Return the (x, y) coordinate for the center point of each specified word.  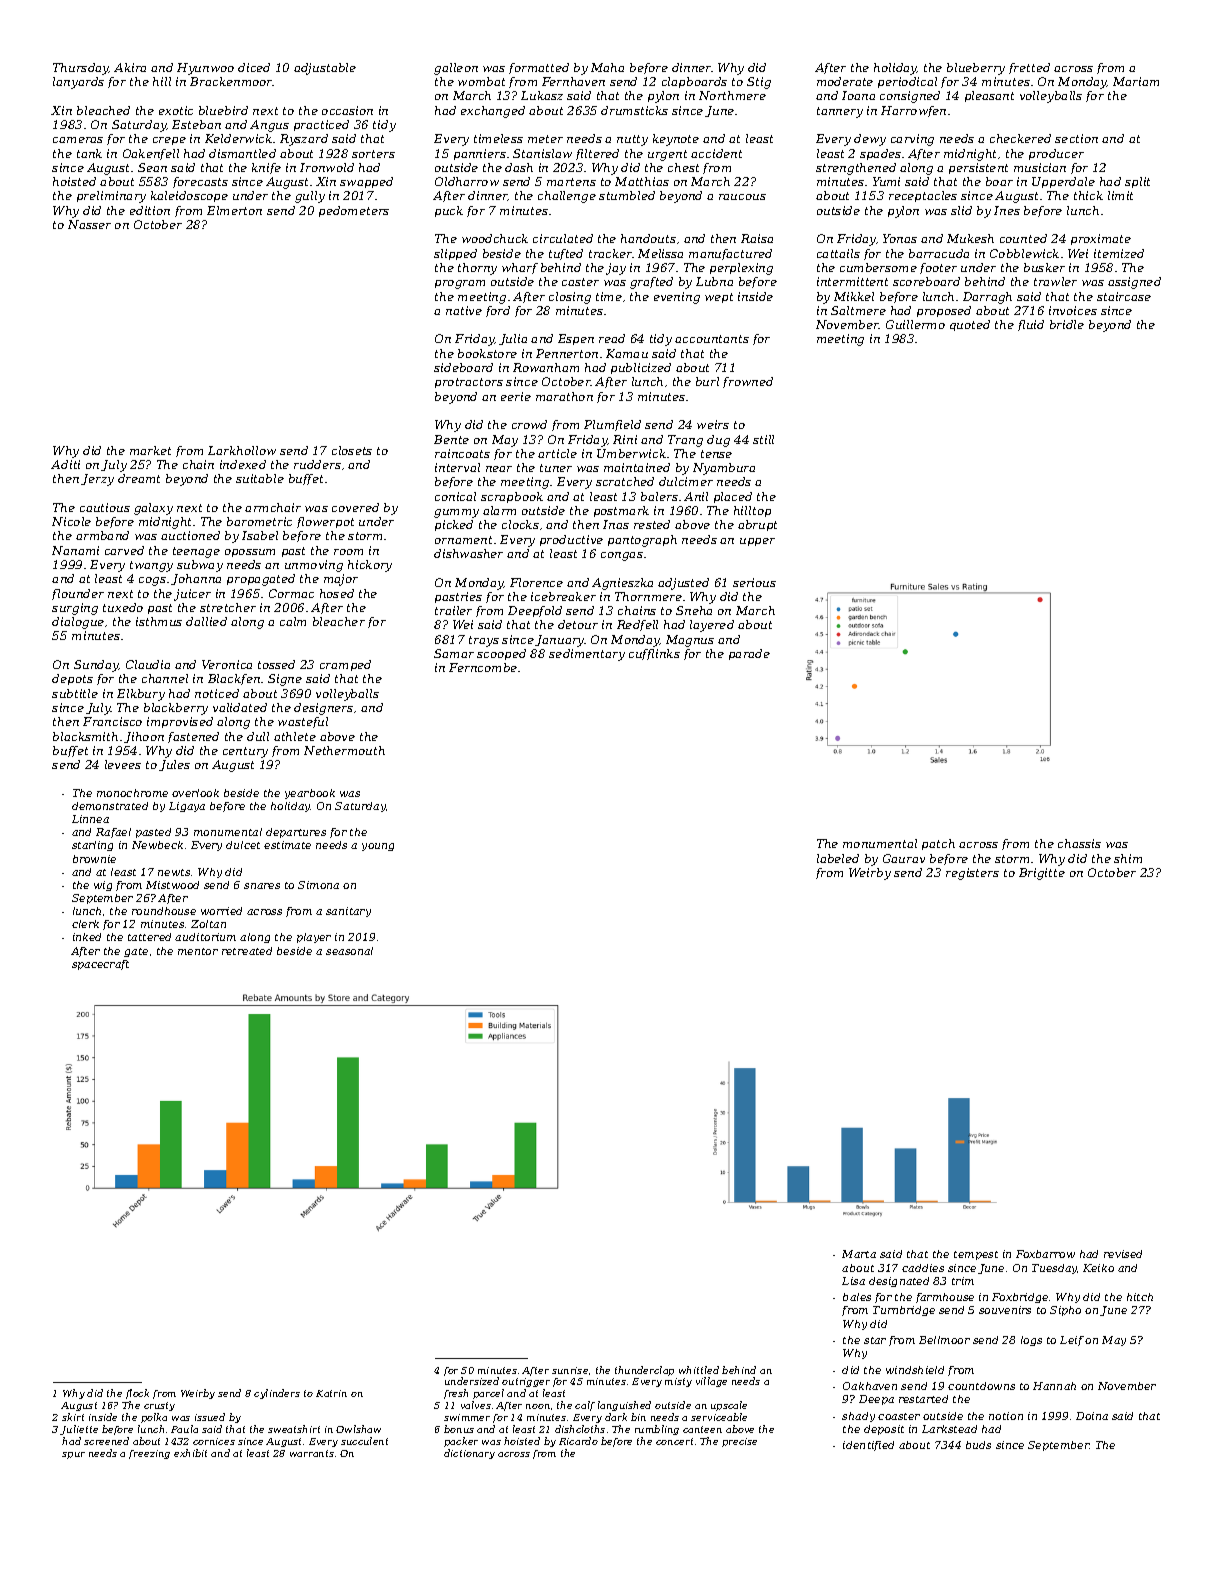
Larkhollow (242, 450)
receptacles (923, 196)
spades (880, 154)
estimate (287, 845)
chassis (1079, 843)
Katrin (331, 1393)
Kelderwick (238, 138)
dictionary (469, 1454)
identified (868, 1446)
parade (749, 654)
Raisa (757, 238)
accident (716, 153)
